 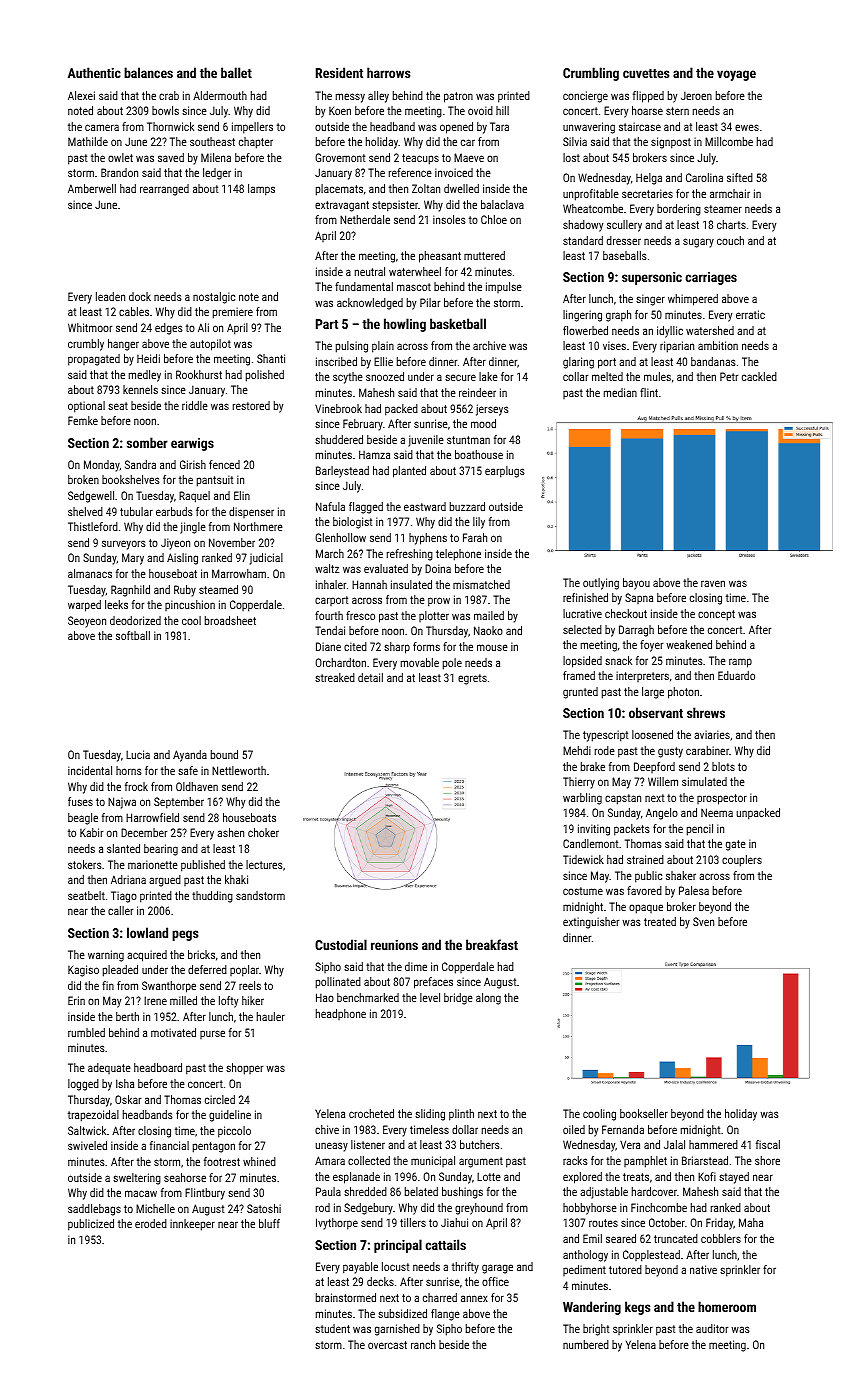 I want to click on rearranged, so click(x=164, y=190).
